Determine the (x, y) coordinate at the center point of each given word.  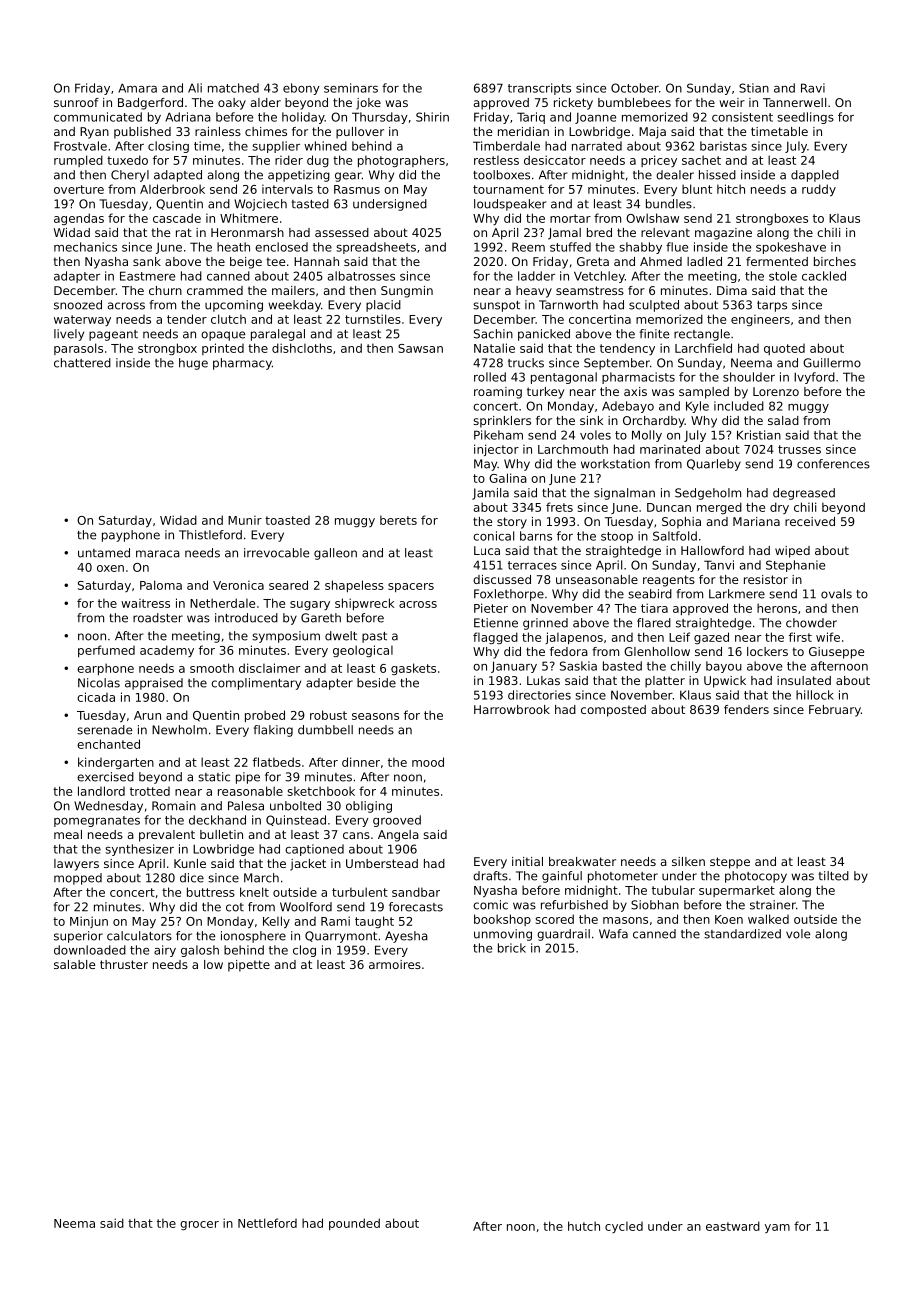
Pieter (491, 608)
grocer (199, 1225)
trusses (799, 449)
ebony (301, 89)
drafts (490, 876)
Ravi (813, 88)
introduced (246, 618)
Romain (174, 806)
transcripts (539, 89)
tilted (834, 876)
